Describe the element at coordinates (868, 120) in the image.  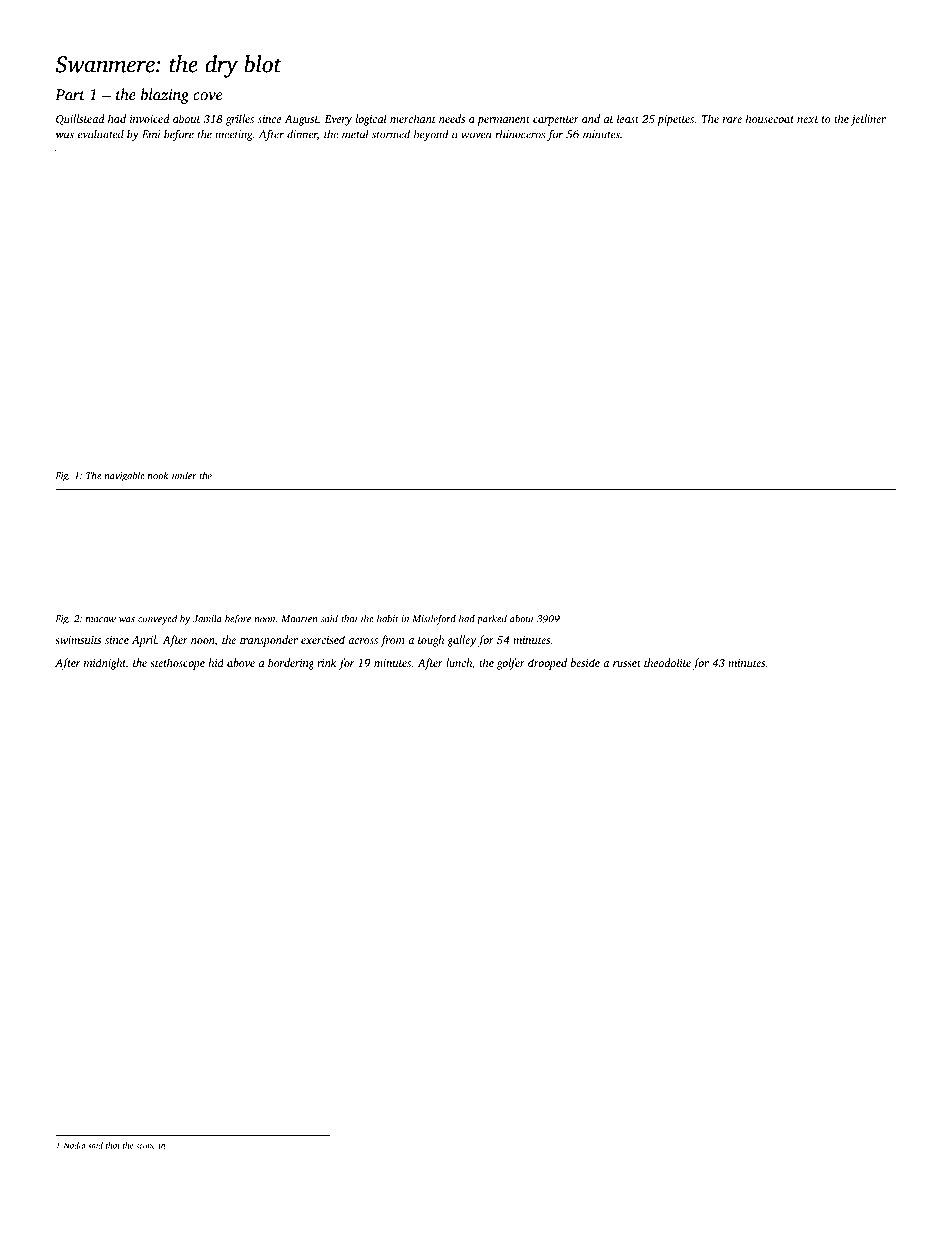
I see `jetliner` at that location.
